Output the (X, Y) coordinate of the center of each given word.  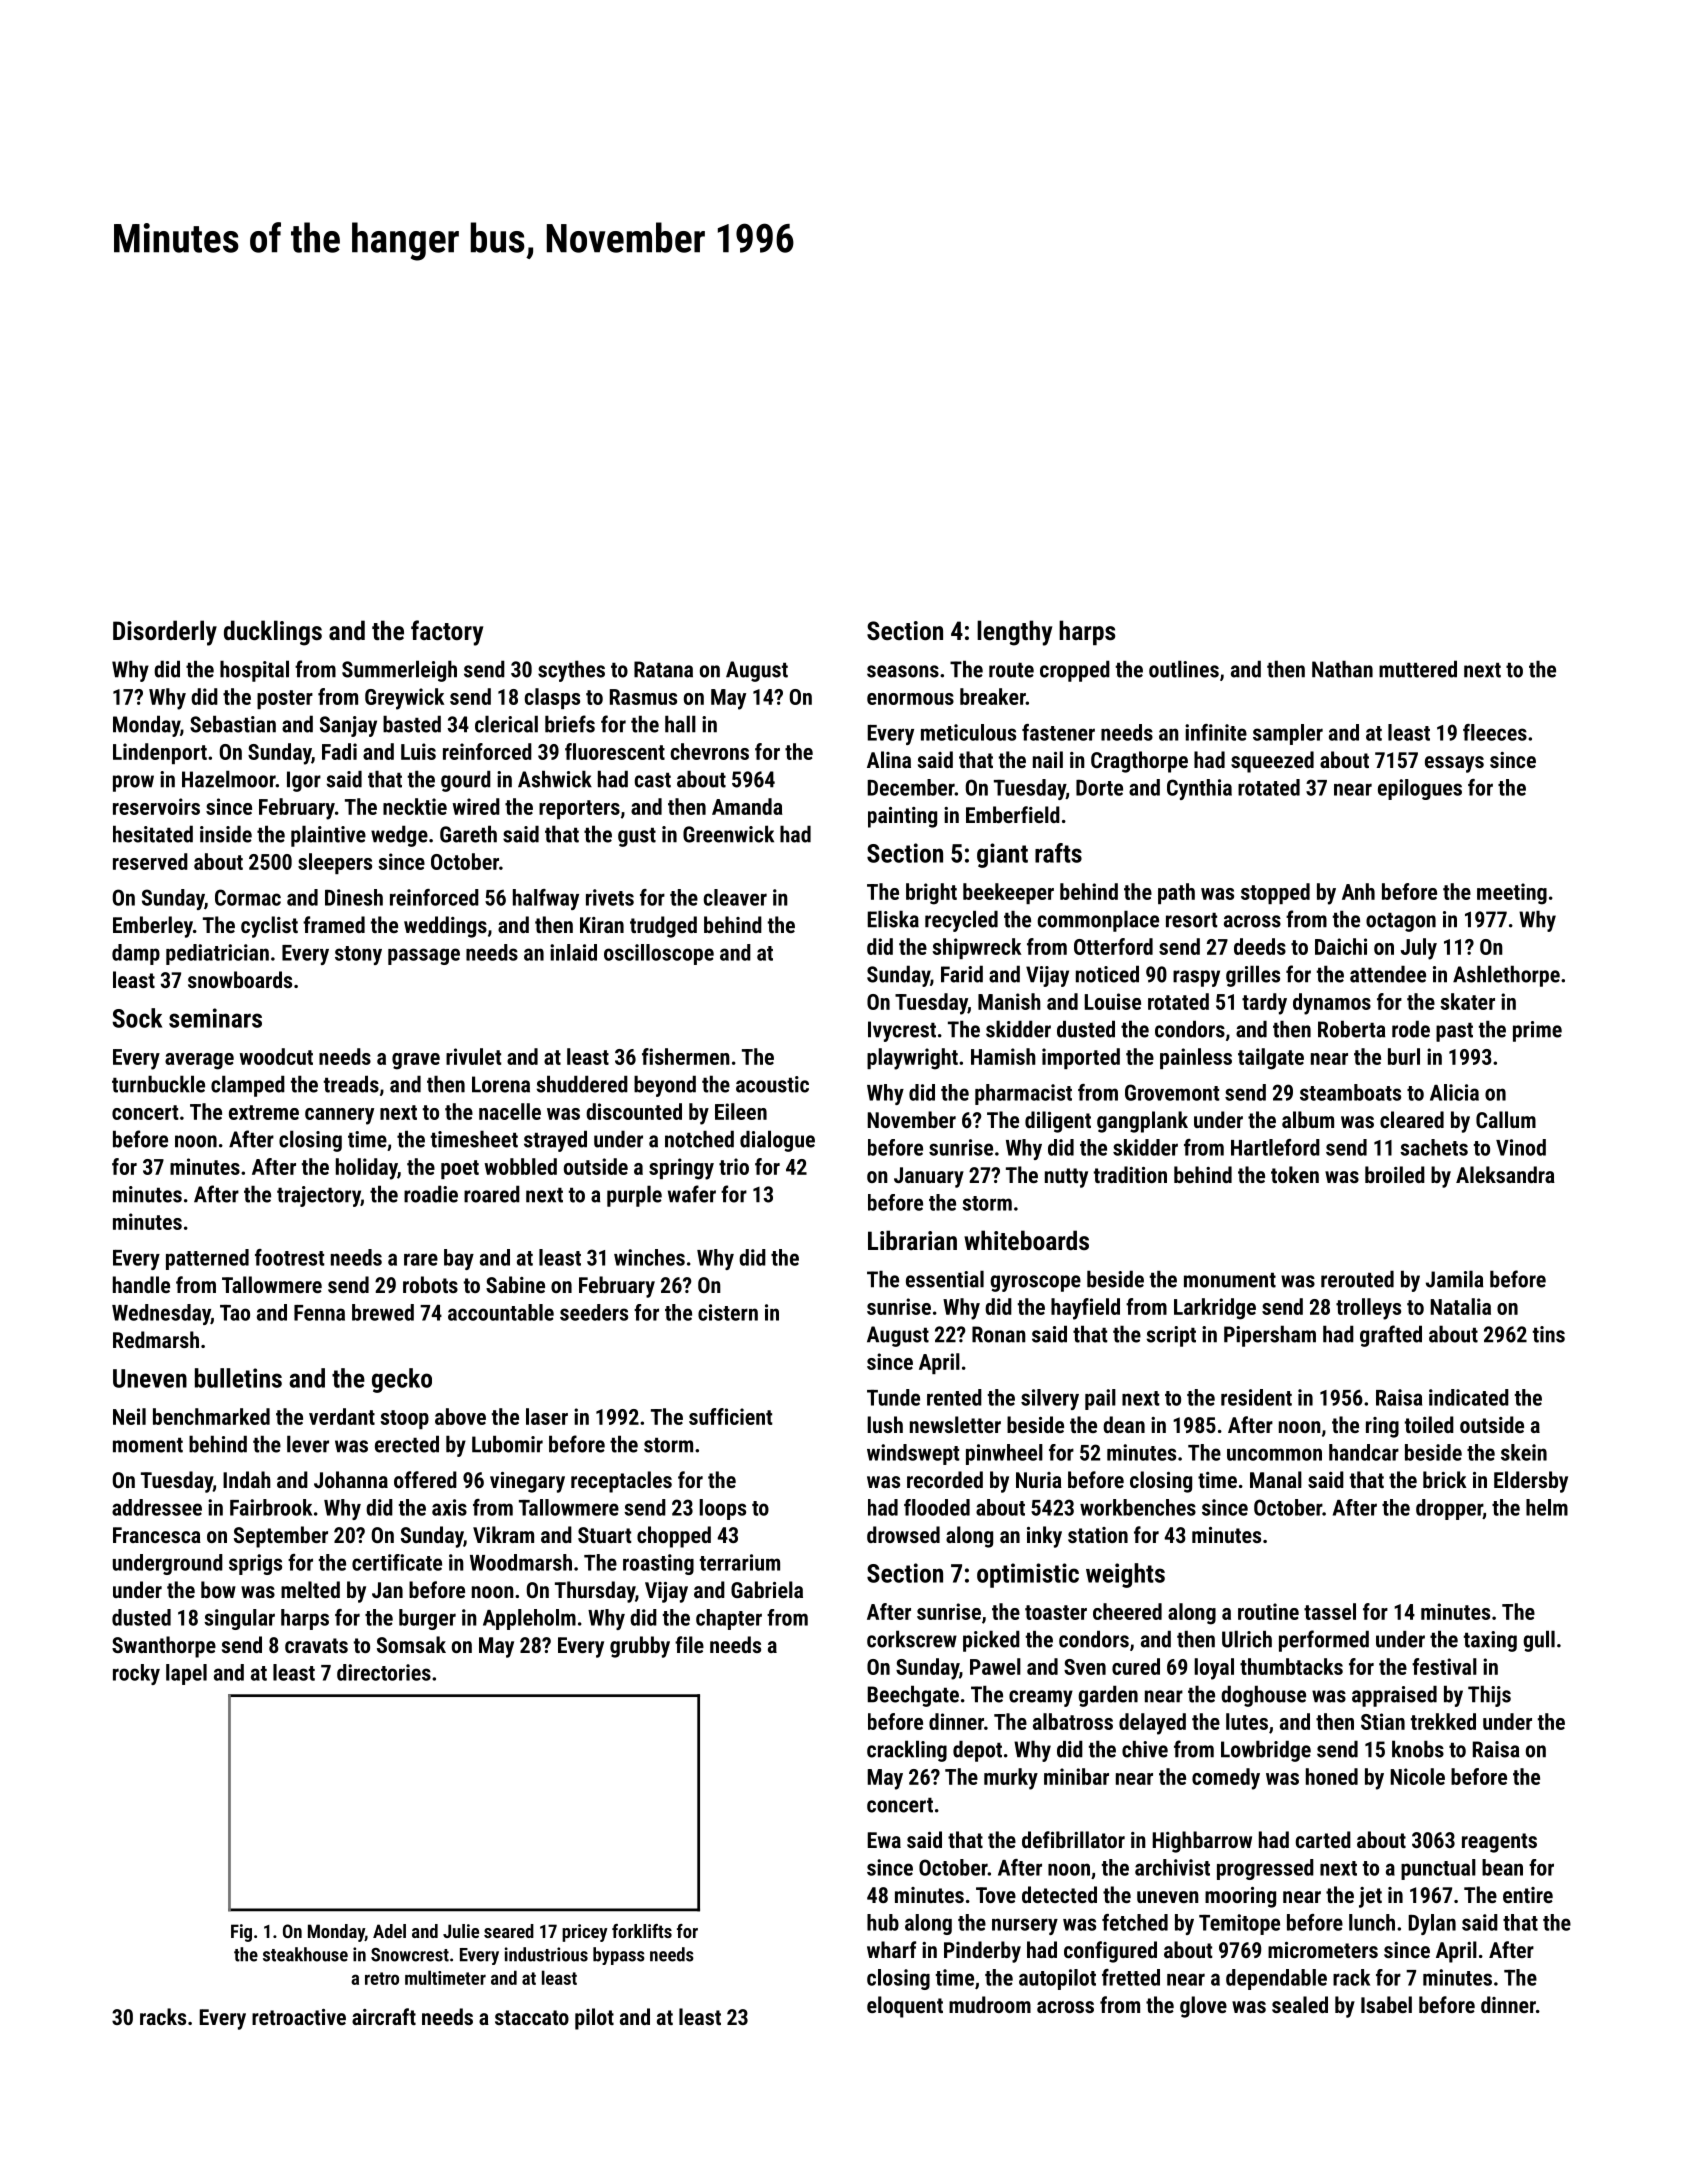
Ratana (663, 669)
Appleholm (529, 1619)
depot (977, 1751)
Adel (389, 1931)
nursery (1025, 1926)
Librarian (912, 1240)
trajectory (319, 1196)
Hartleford (1275, 1147)
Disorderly (165, 633)
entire (1528, 1895)
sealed (1300, 2004)
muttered (1418, 669)
